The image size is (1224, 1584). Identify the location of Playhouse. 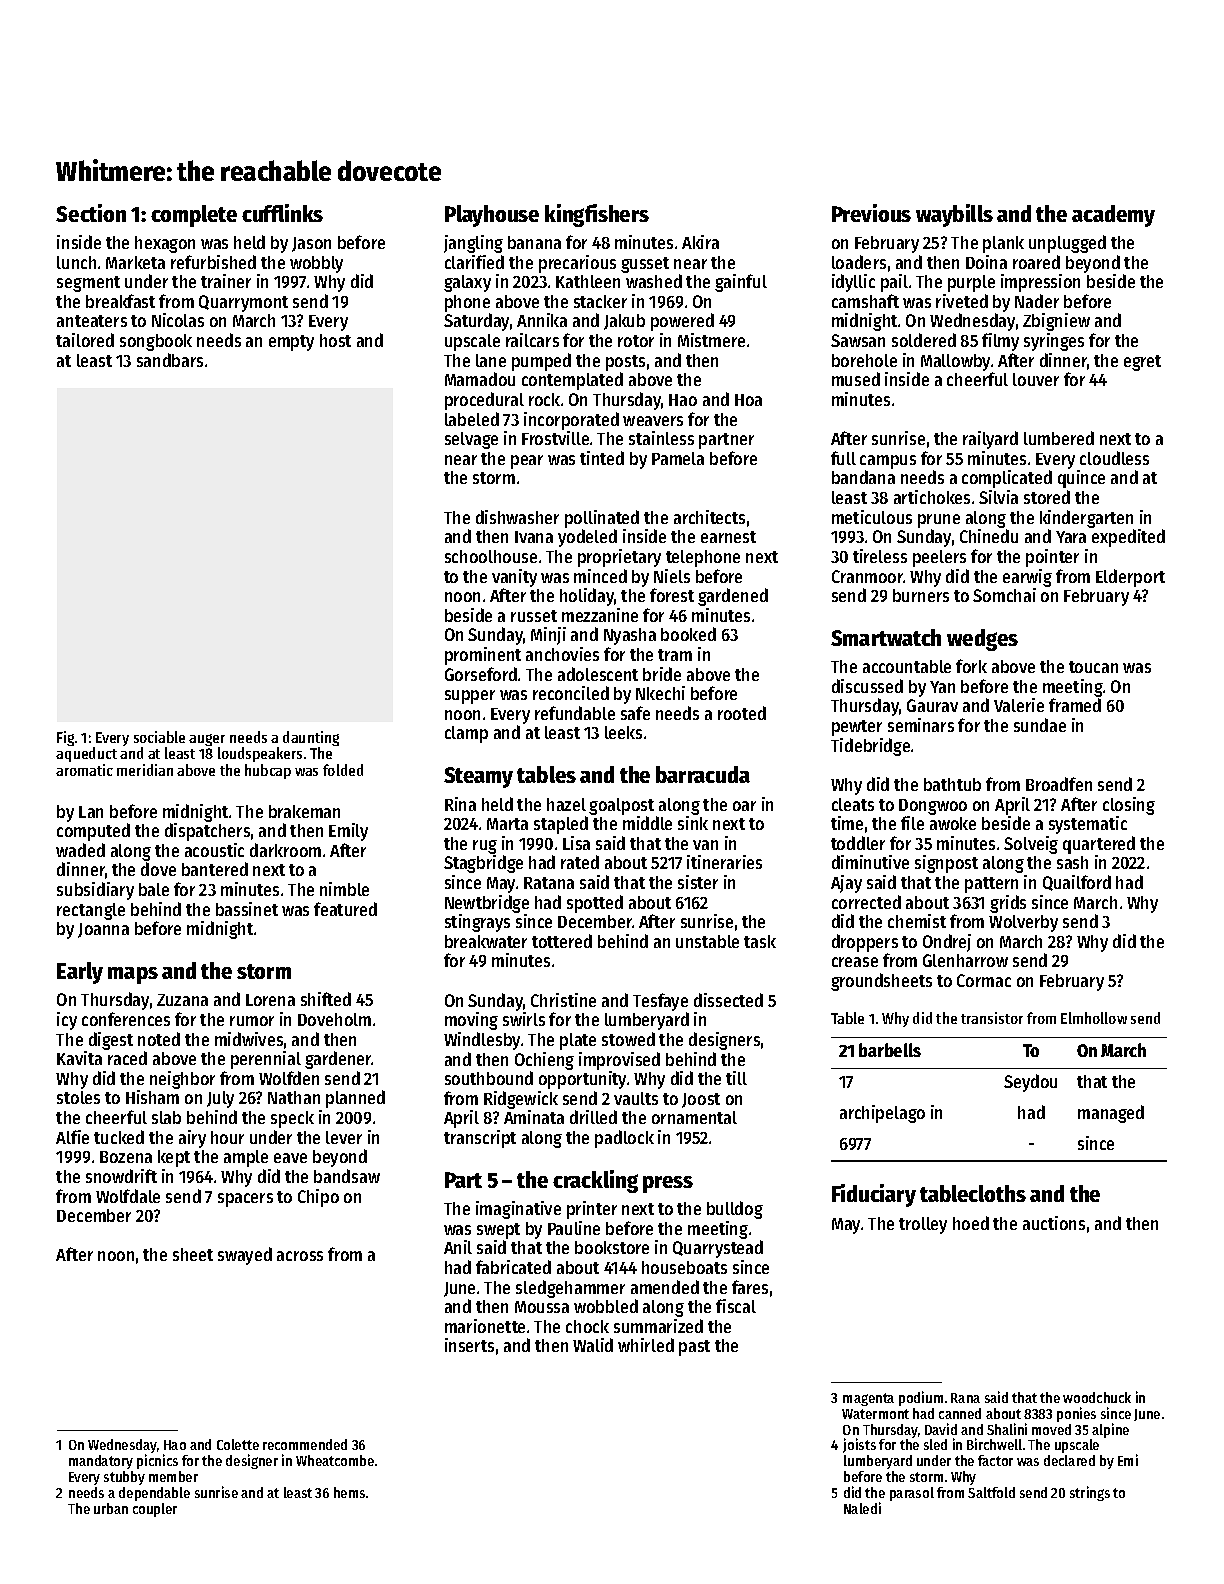
(492, 216).
